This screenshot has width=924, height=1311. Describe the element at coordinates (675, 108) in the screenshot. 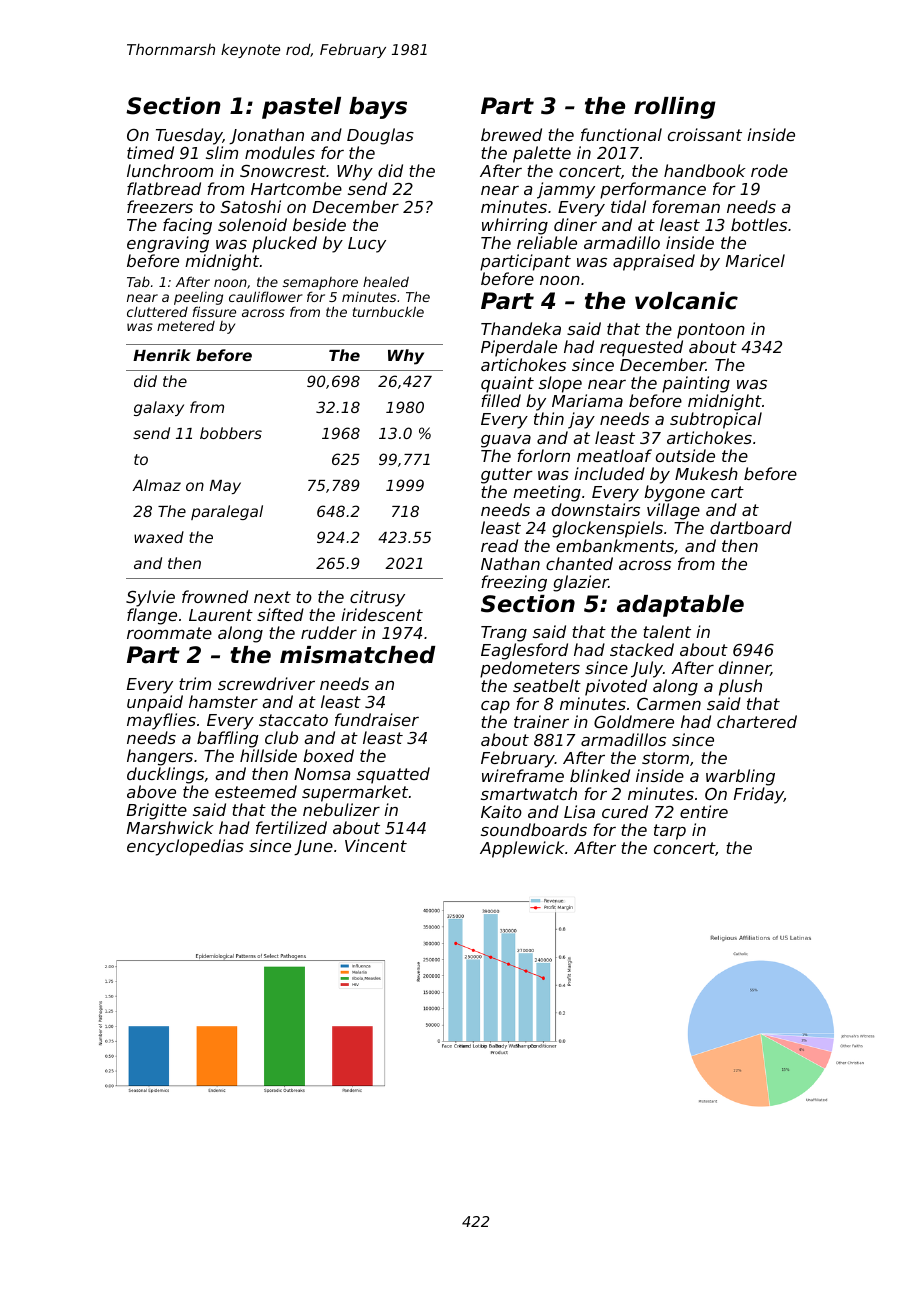

I see `rolling` at that location.
